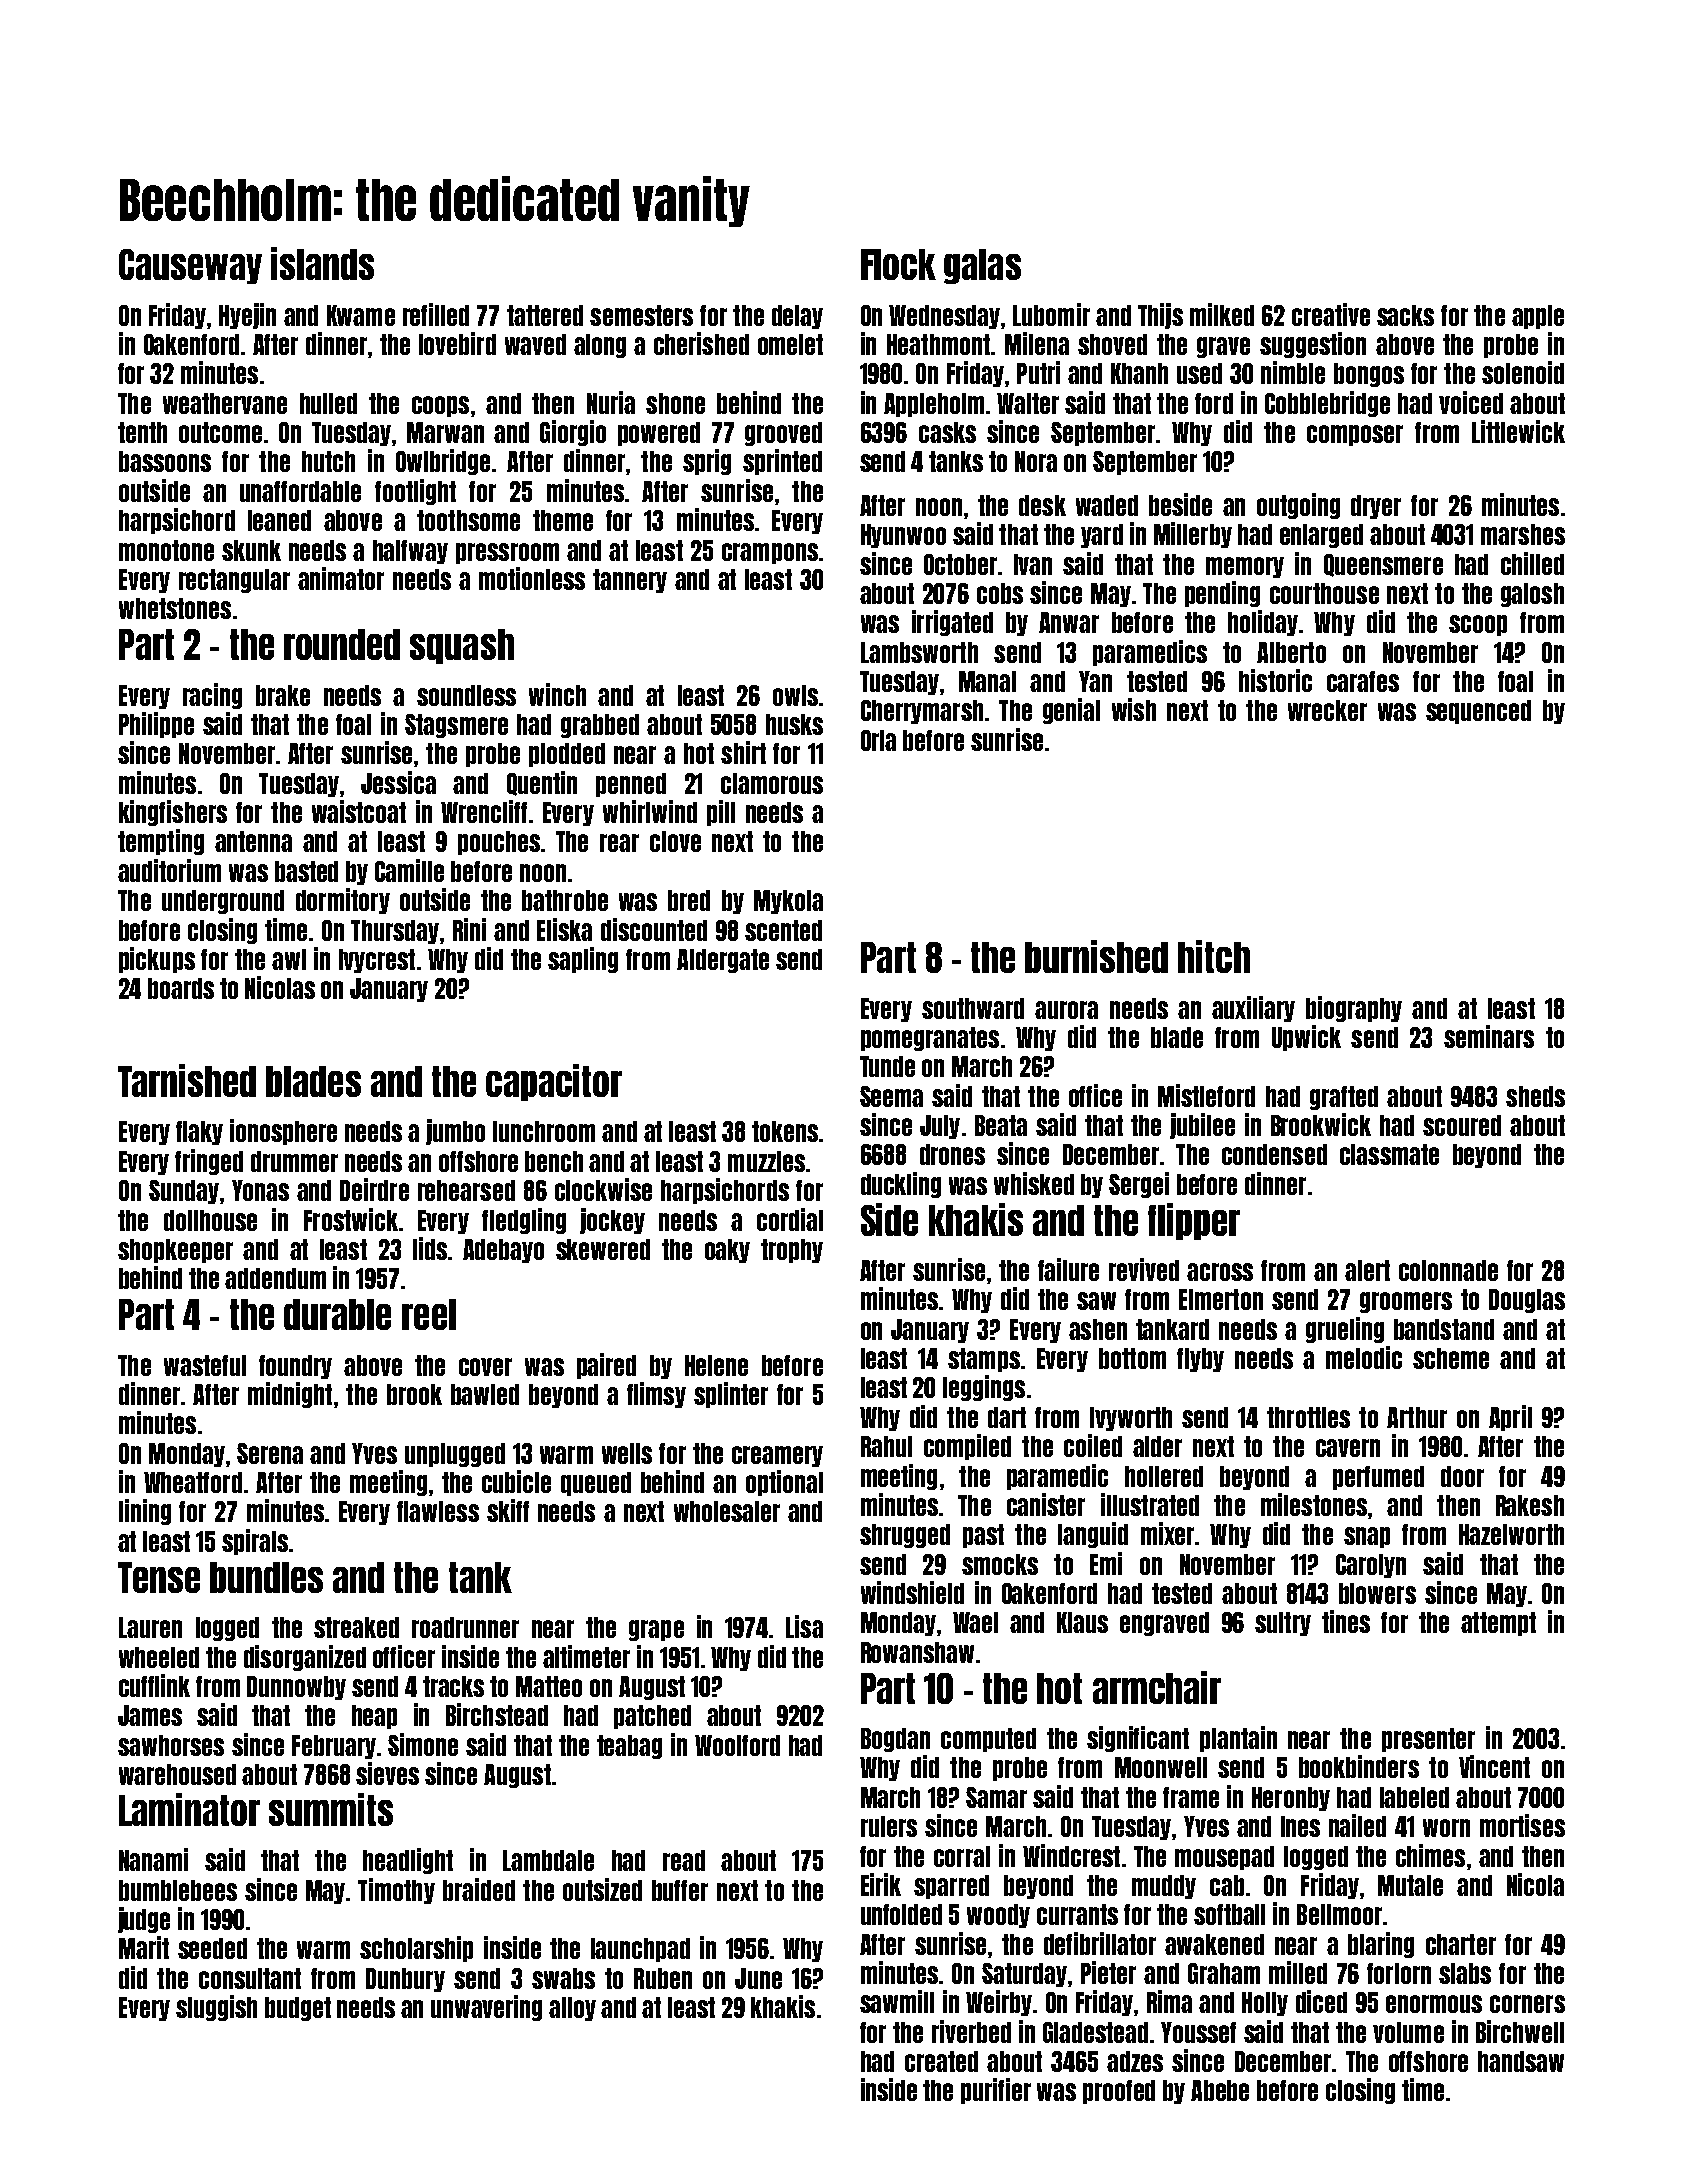  Describe the element at coordinates (1038, 372) in the document. I see `Putri` at that location.
